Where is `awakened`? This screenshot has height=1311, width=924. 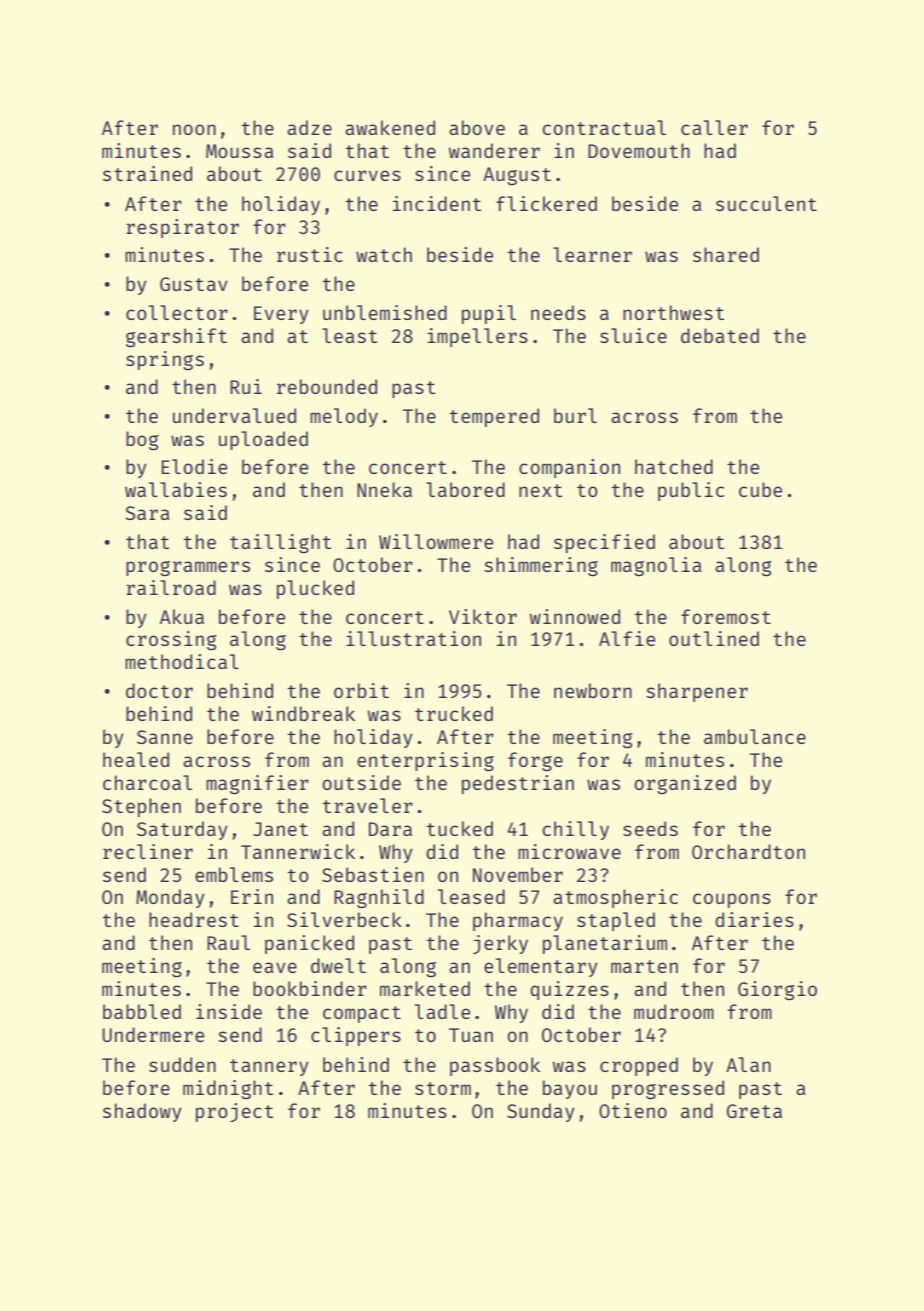 awakened is located at coordinates (390, 127).
